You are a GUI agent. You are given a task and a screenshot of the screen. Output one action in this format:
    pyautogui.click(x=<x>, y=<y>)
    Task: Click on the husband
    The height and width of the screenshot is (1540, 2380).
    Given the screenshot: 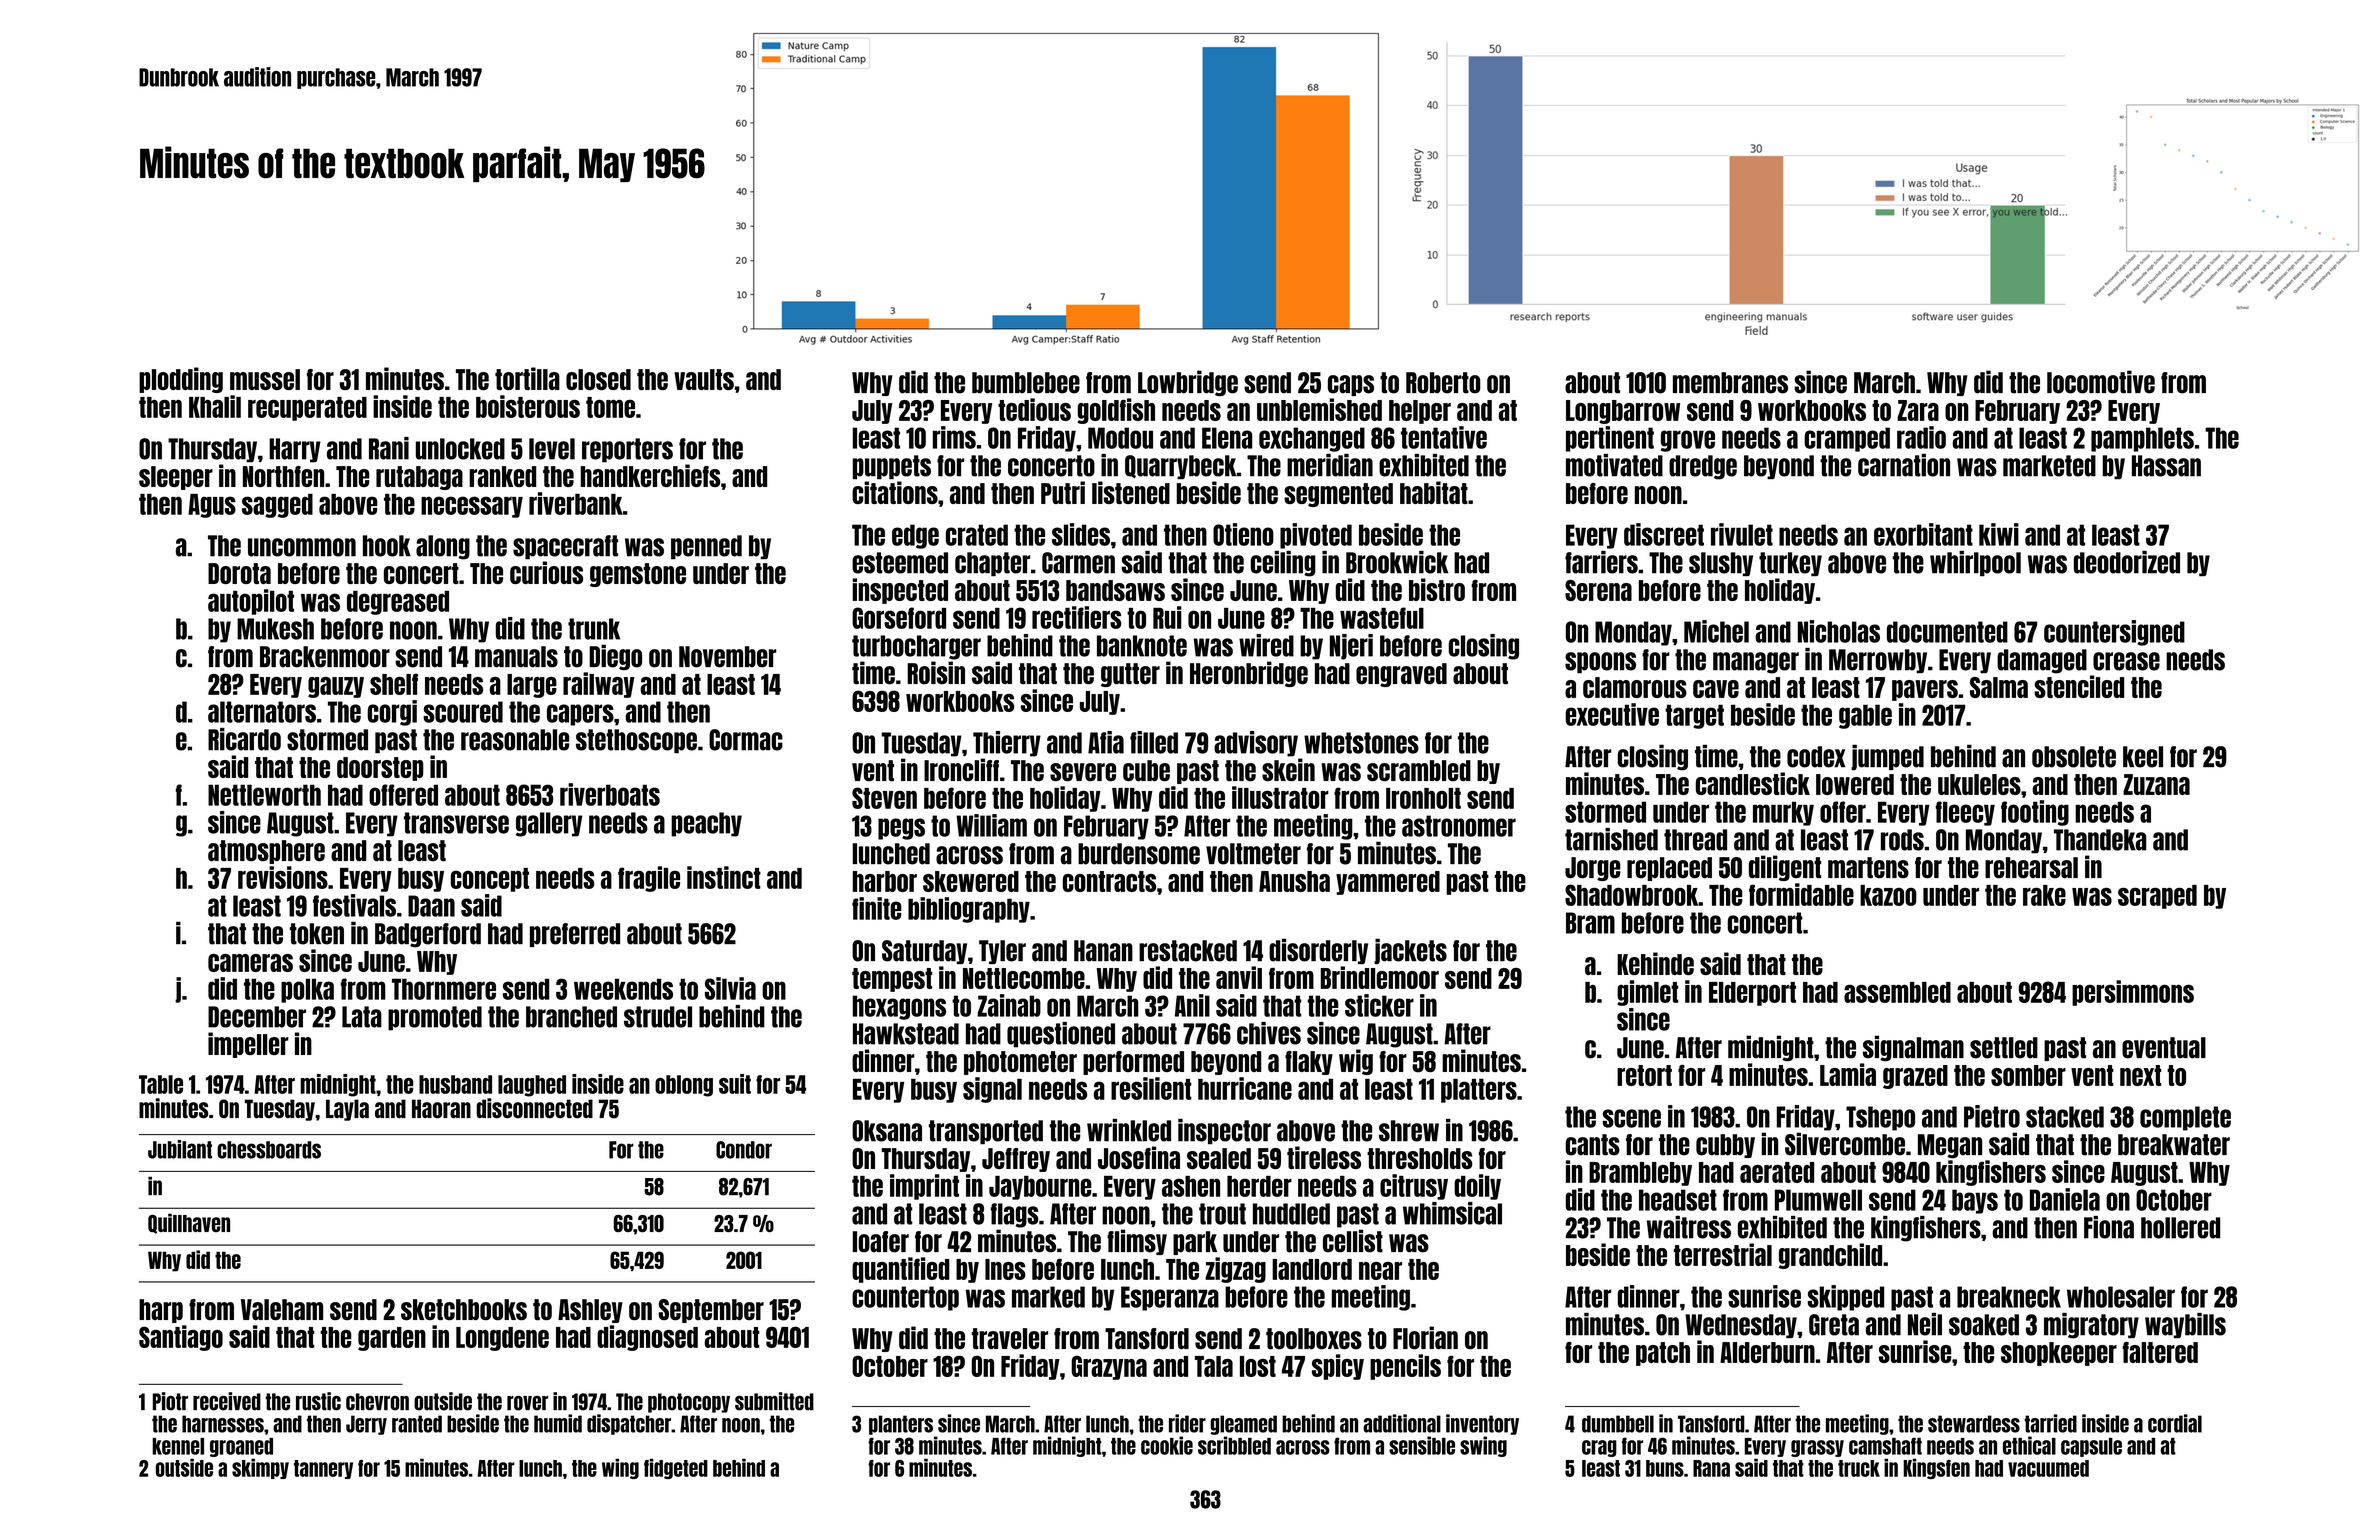 What is the action you would take?
    pyautogui.click(x=455, y=1084)
